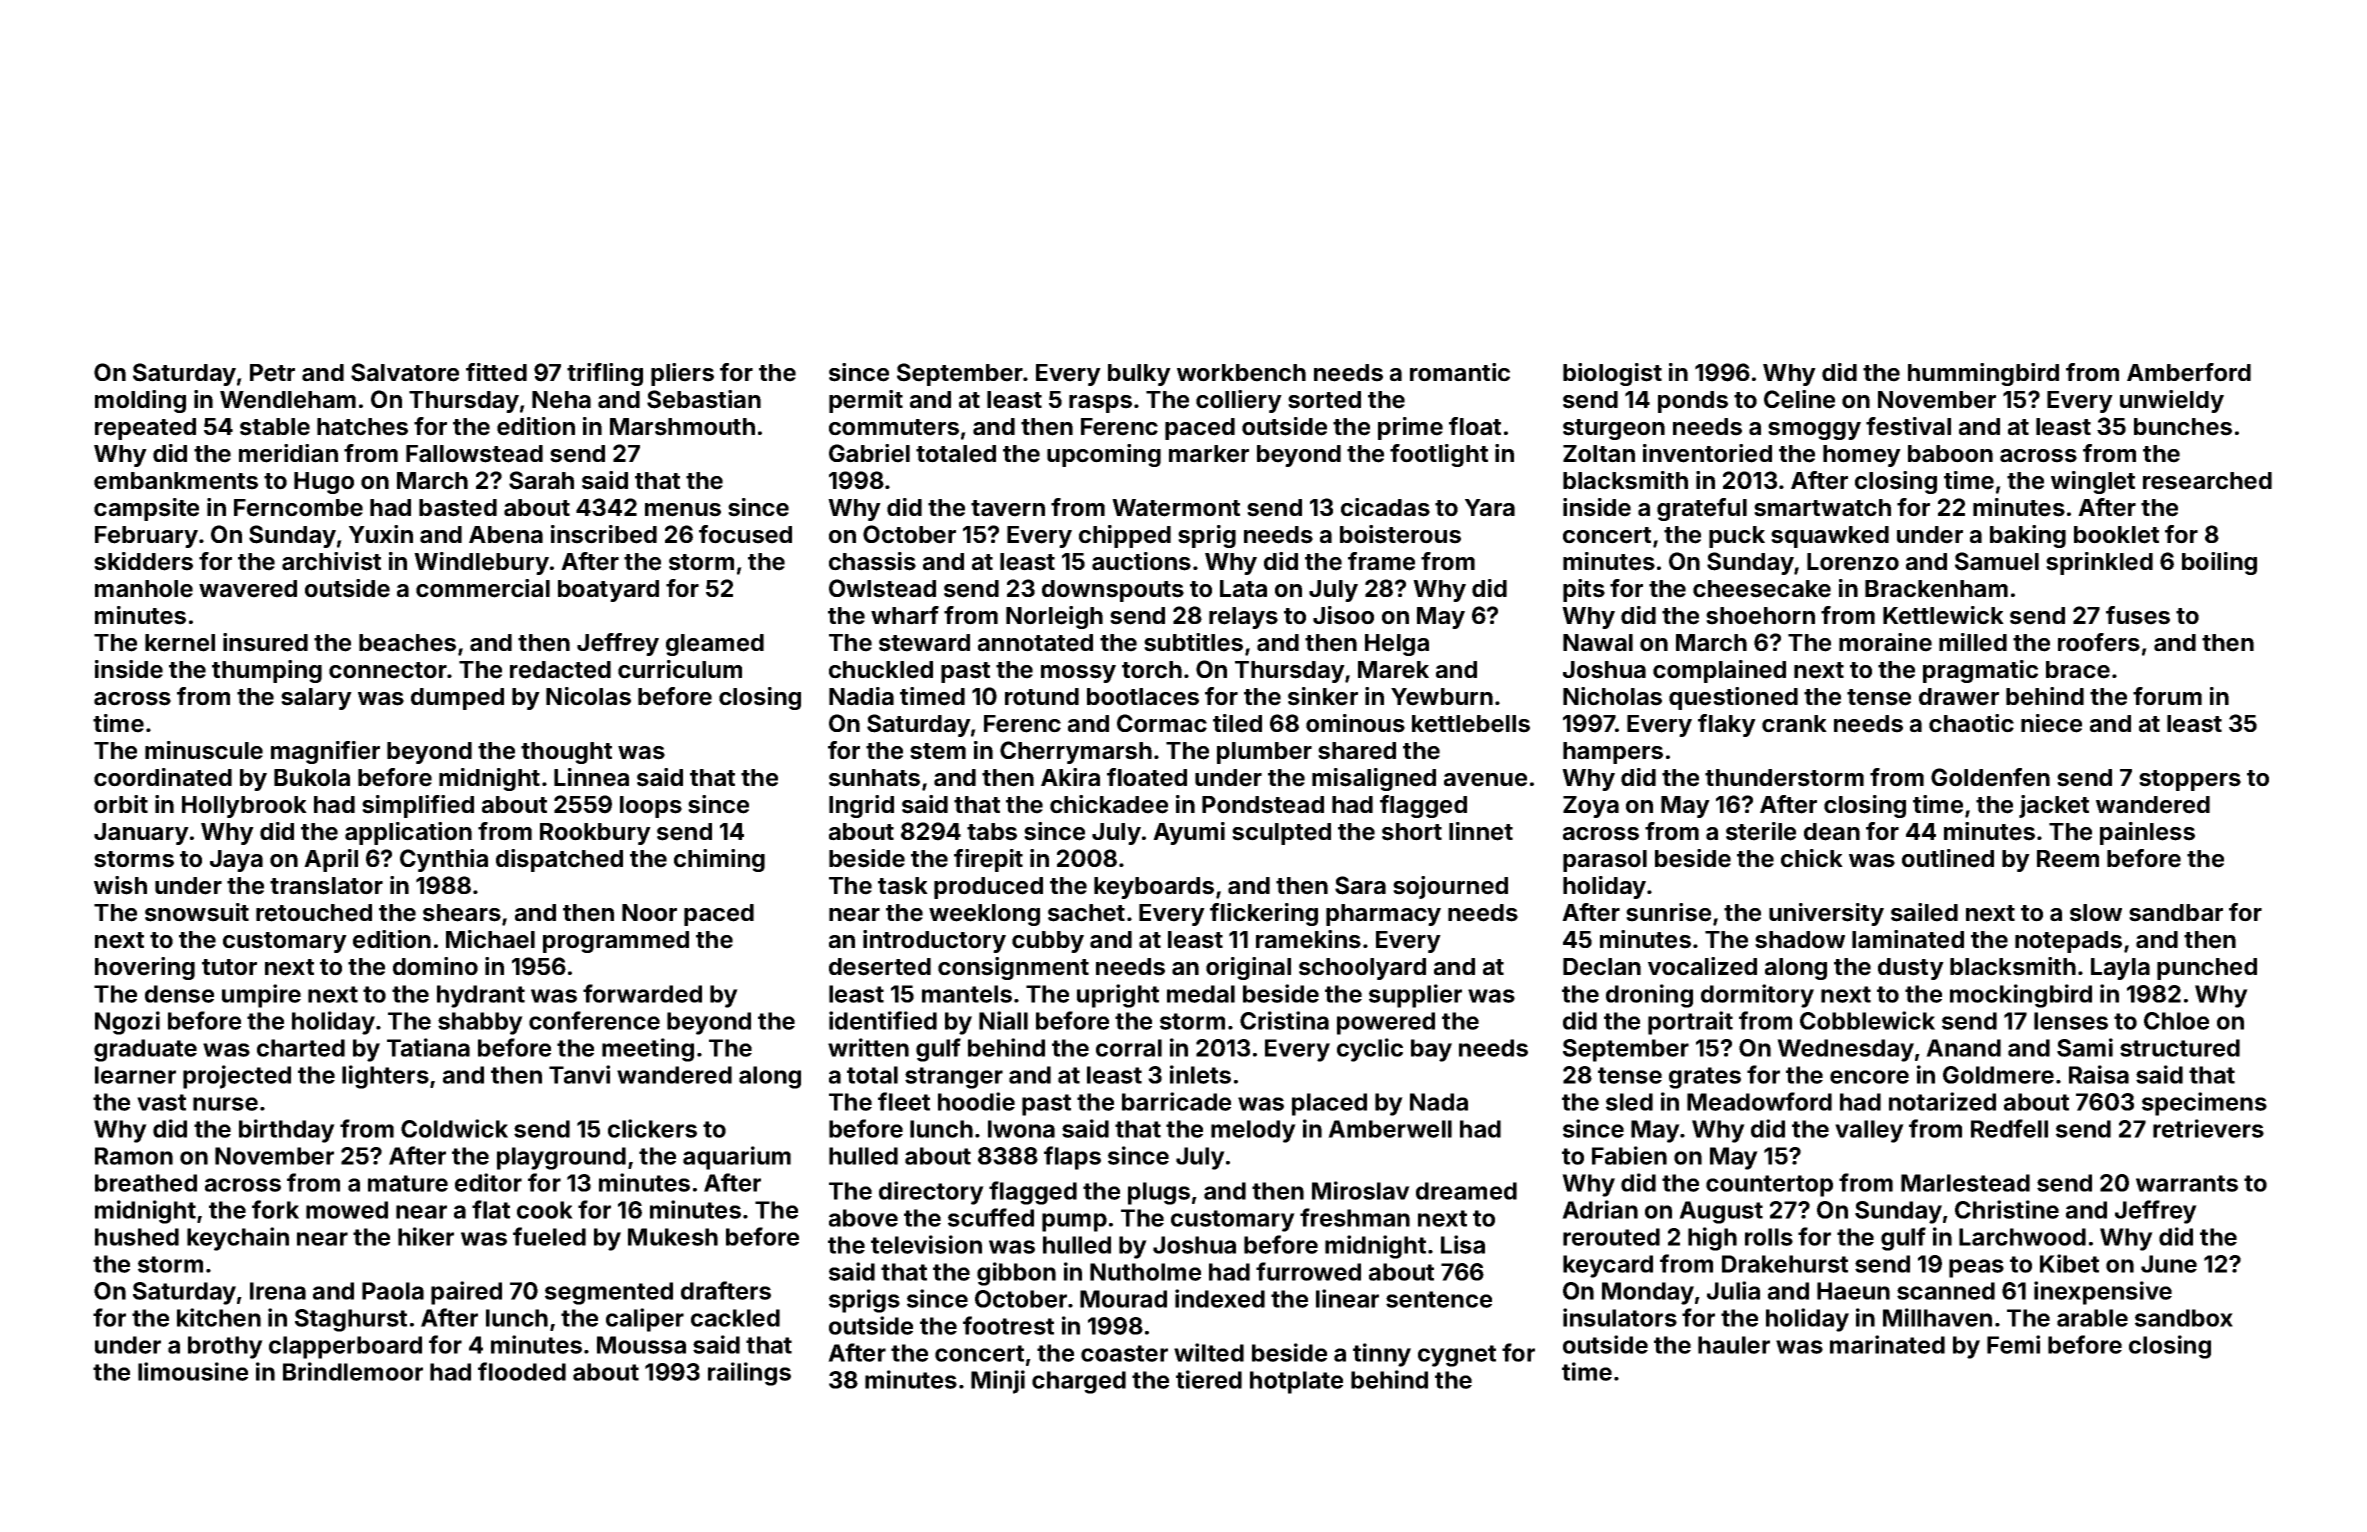 This screenshot has height=1532, width=2367. I want to click on gibbon, so click(1016, 1274).
